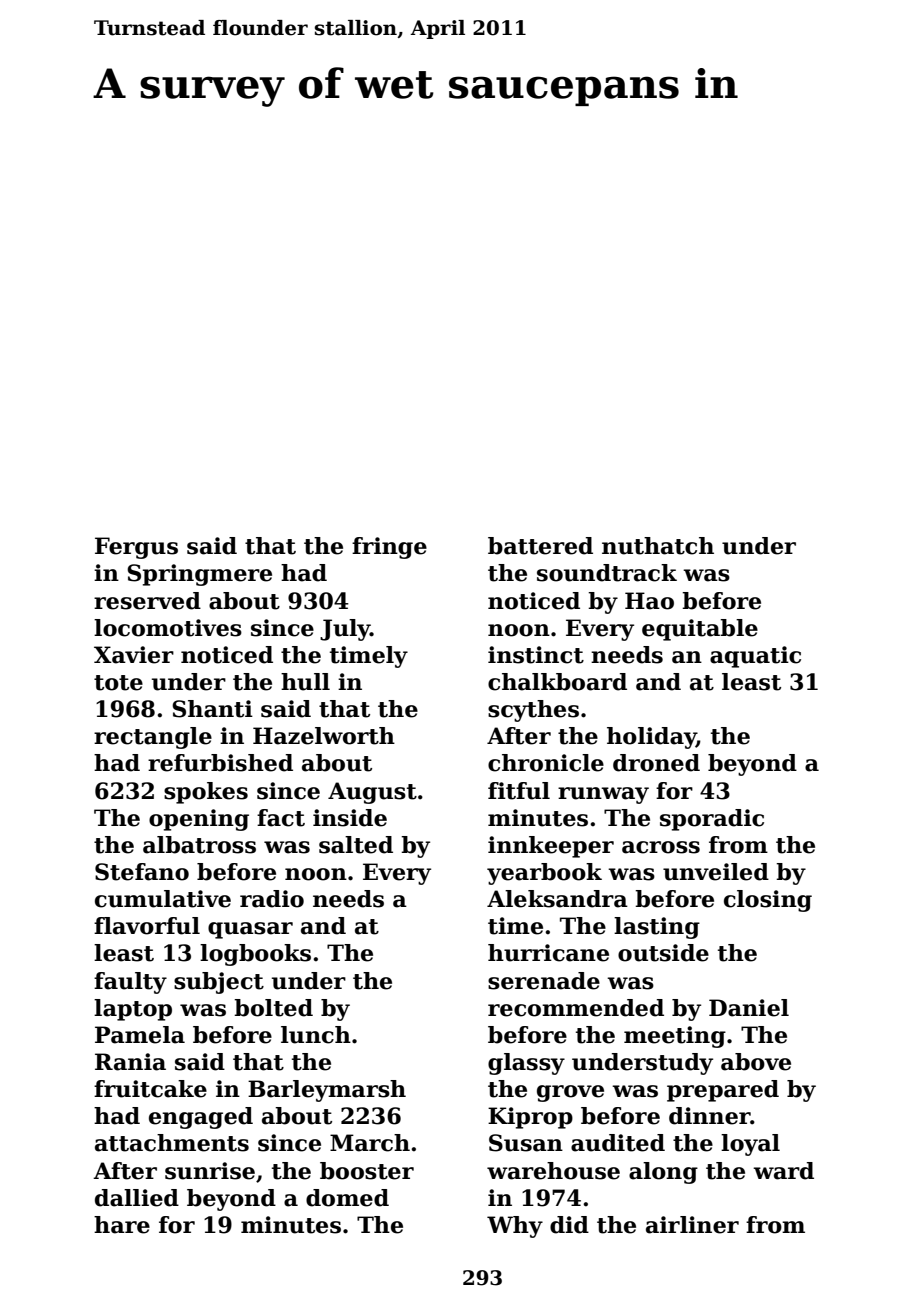 This screenshot has height=1314, width=924. Describe the element at coordinates (540, 546) in the screenshot. I see `battered` at that location.
